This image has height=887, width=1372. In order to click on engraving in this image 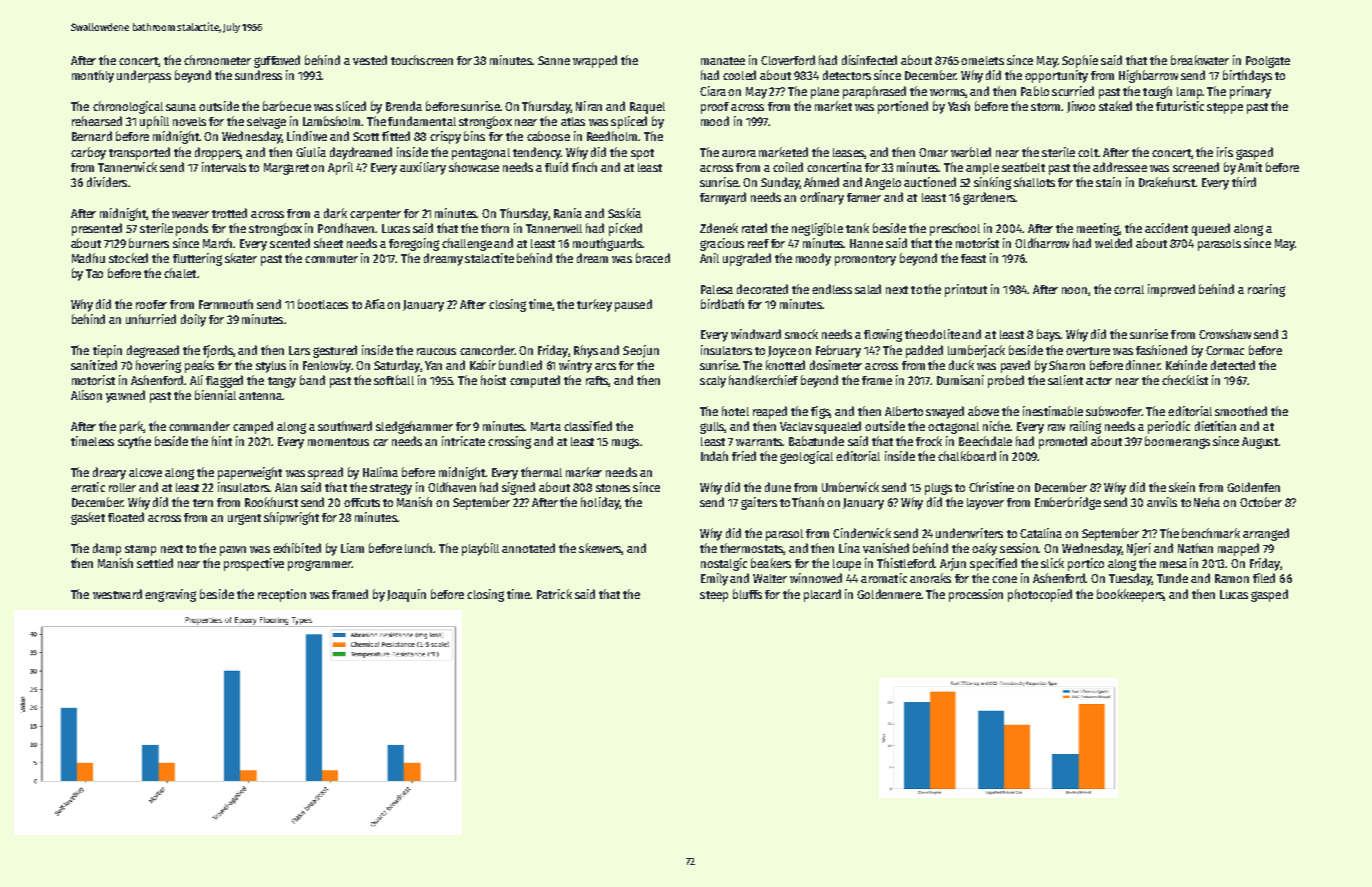, I will do `click(170, 595)`.
